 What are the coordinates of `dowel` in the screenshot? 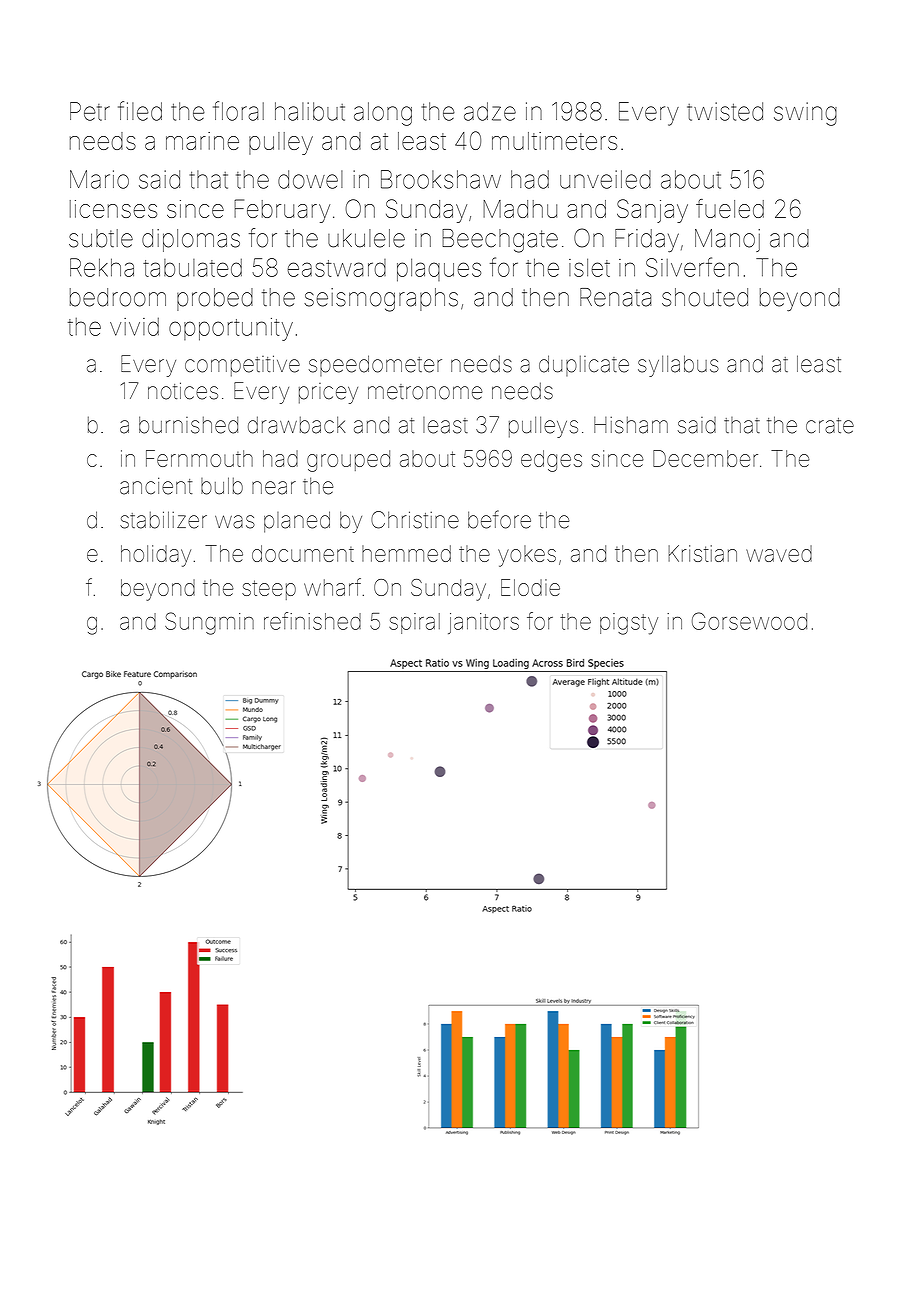 It's located at (310, 179).
